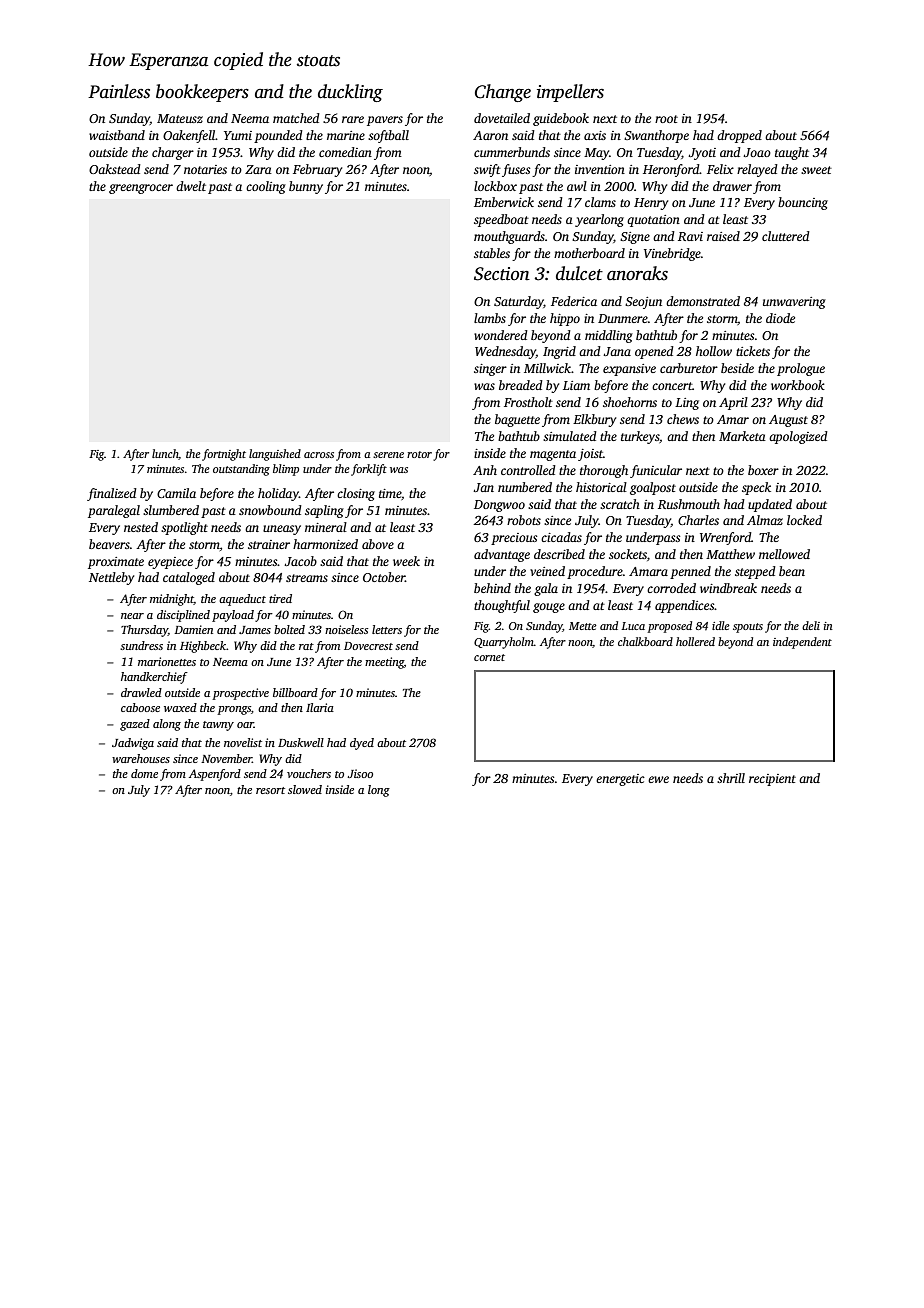  What do you see at coordinates (519, 302) in the document?
I see `Saturday` at bounding box center [519, 302].
